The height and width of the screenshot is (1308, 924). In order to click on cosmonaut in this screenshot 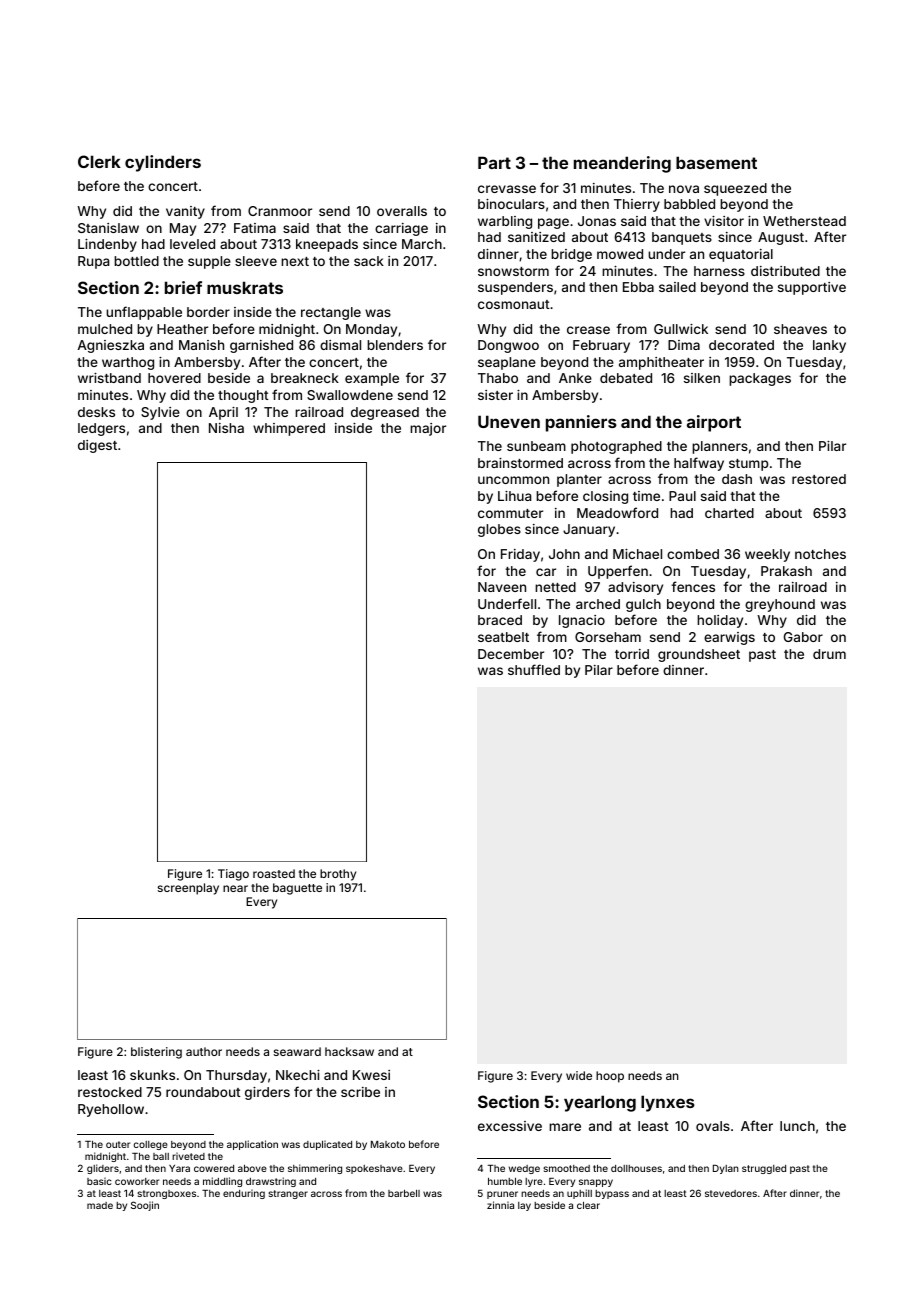, I will do `click(513, 304)`.
